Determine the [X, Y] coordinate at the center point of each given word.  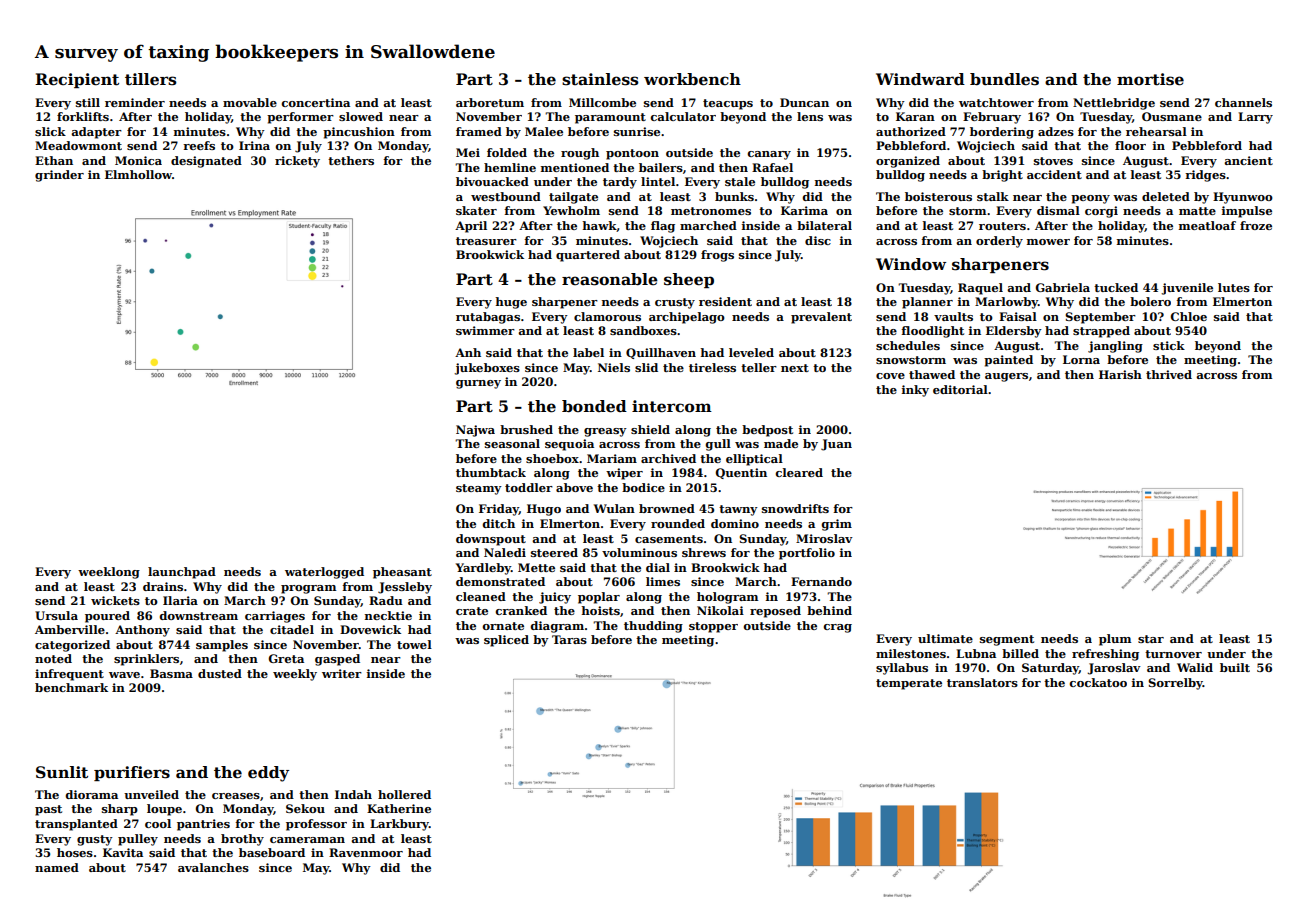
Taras [569, 639]
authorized [911, 131]
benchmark [71, 687]
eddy [268, 774]
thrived [1169, 374]
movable [250, 102]
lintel [658, 181]
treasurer [486, 241]
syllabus [902, 669]
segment [1007, 640]
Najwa [475, 431]
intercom [672, 406]
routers [1002, 226]
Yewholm [571, 210]
